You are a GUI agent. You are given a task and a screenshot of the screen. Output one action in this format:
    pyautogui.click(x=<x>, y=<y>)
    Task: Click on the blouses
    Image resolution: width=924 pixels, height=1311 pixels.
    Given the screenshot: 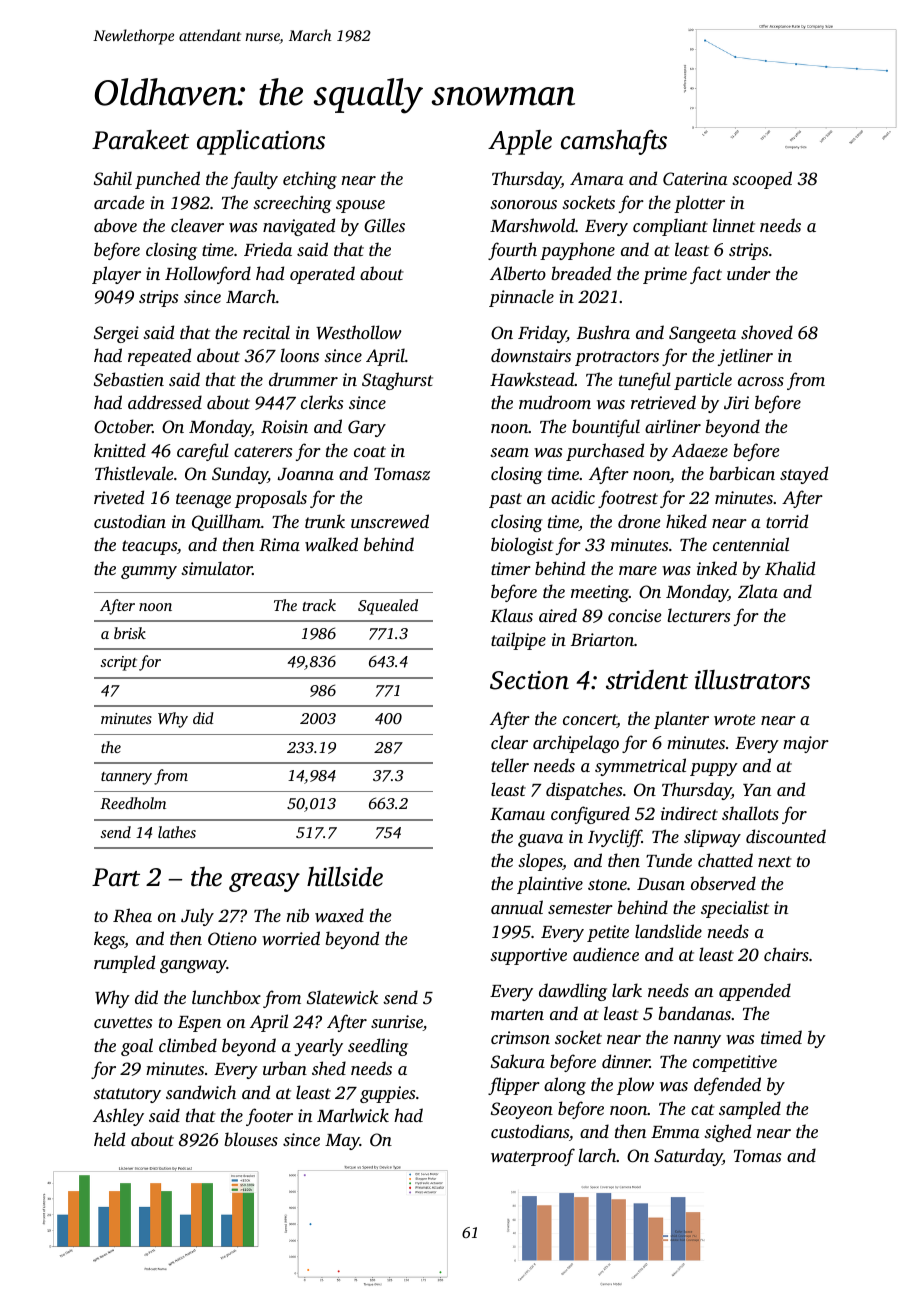 What is the action you would take?
    pyautogui.click(x=251, y=1139)
